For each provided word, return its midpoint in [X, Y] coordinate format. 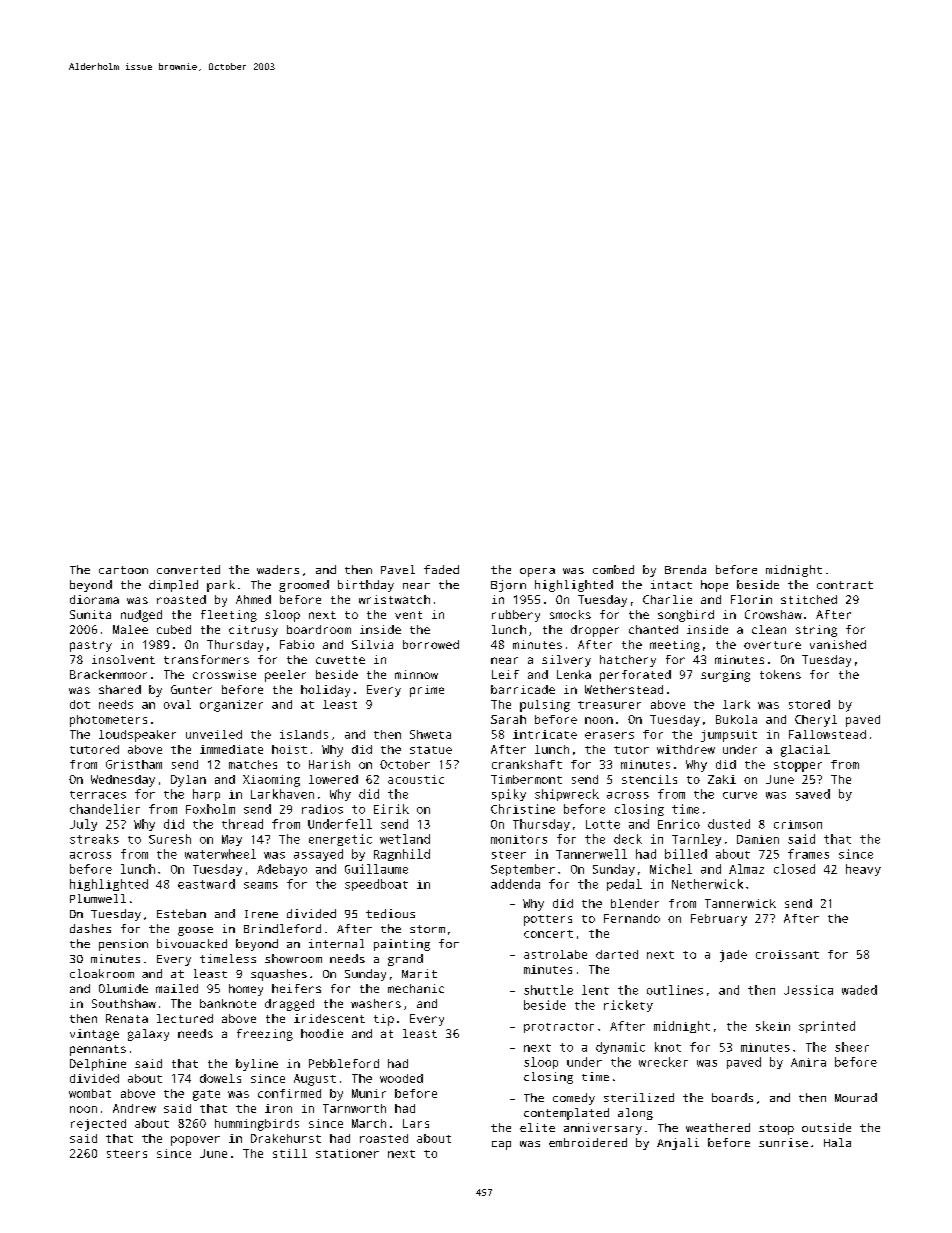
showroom [293, 958]
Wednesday [123, 781]
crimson [798, 824]
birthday [366, 586]
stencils [649, 779]
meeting [675, 646]
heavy [863, 870]
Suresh [170, 839]
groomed [304, 586]
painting [402, 945]
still [290, 1153]
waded [859, 990]
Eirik [391, 809]
